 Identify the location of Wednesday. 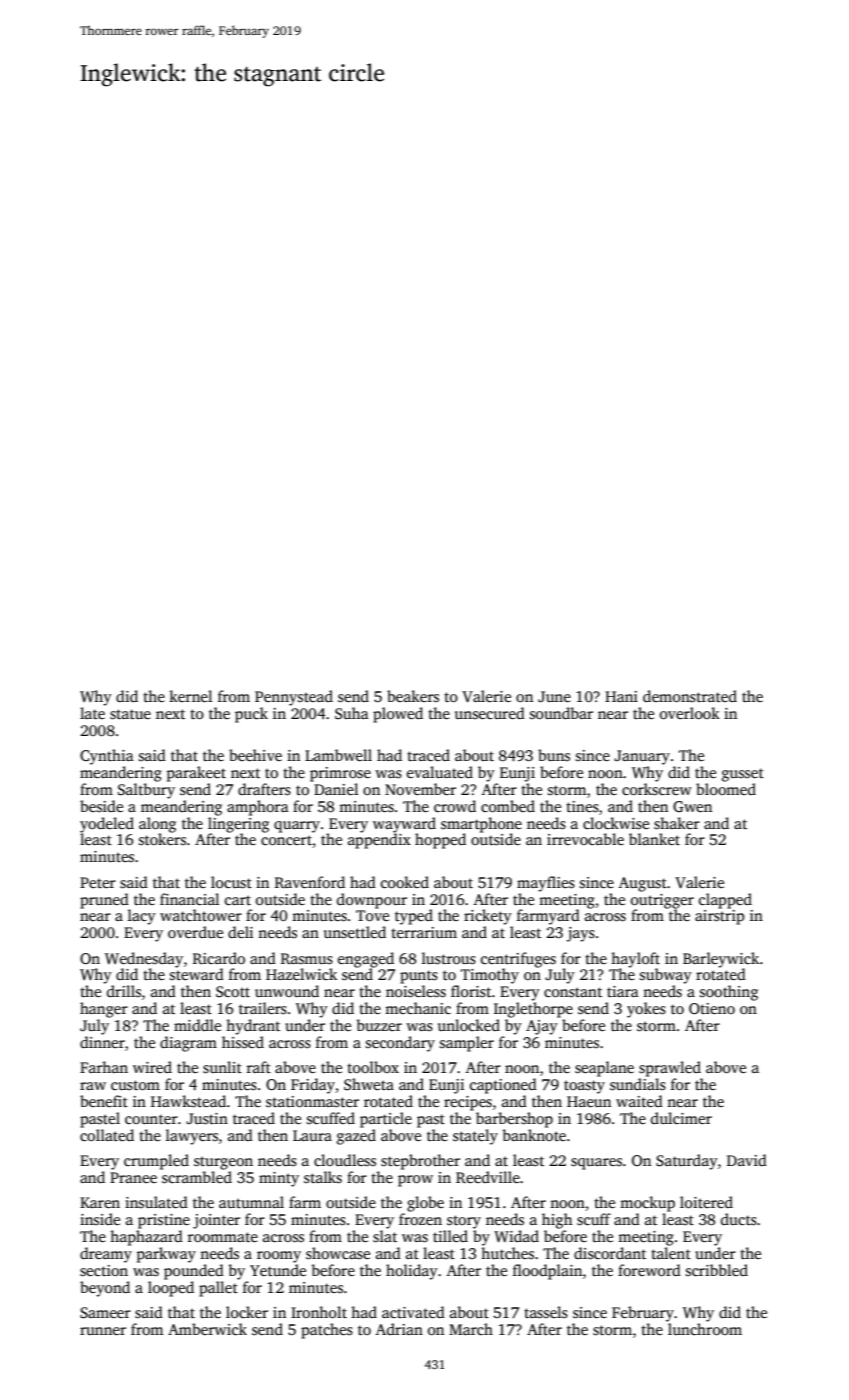
(144, 960).
